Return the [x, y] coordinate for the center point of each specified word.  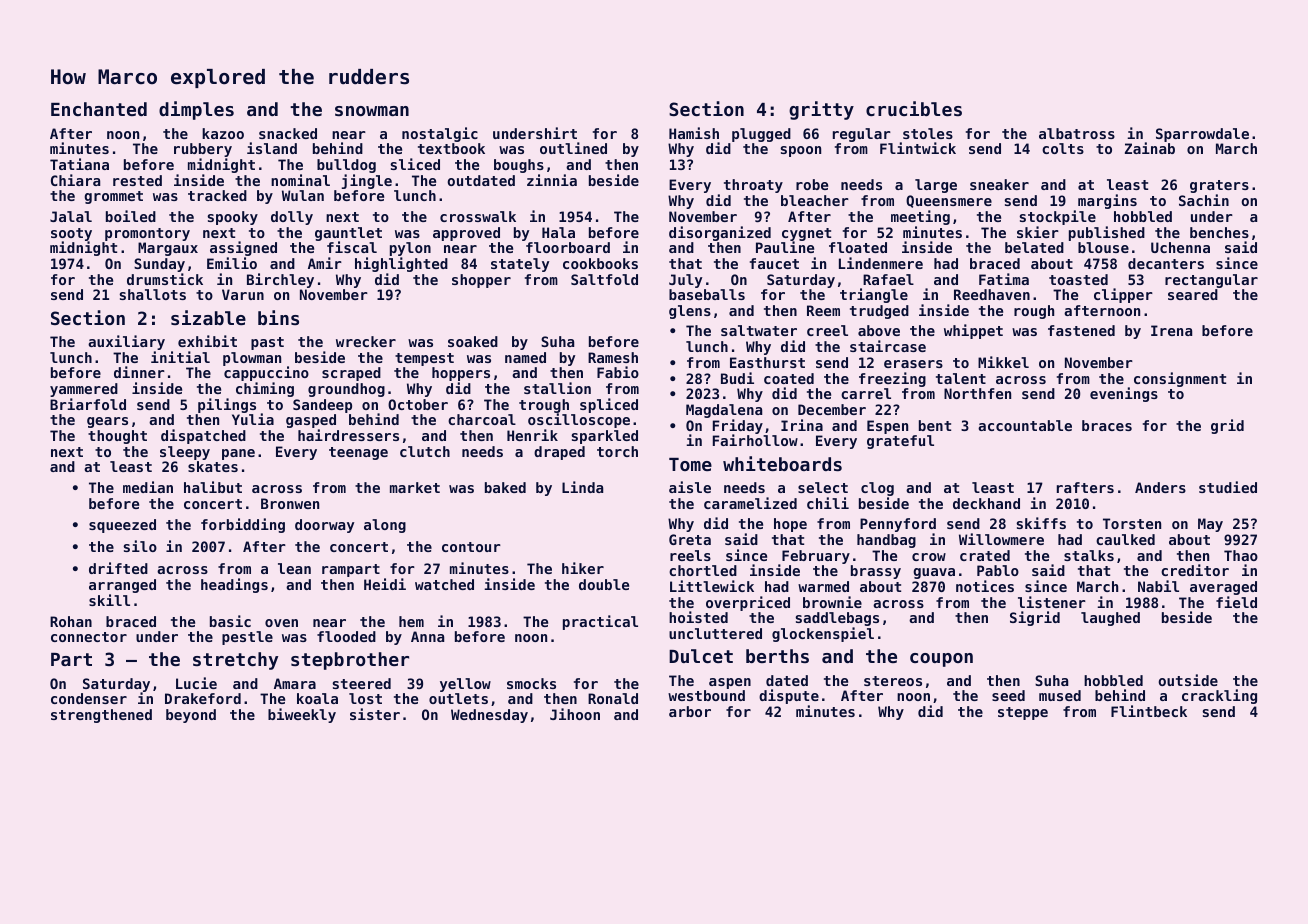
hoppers [461, 374]
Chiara [75, 180]
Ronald [613, 698]
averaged [1223, 588]
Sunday [159, 265]
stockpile [1057, 217]
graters [1219, 187]
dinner [139, 372]
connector [89, 637]
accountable [1025, 425]
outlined [573, 148]
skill [109, 600]
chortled [703, 570]
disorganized [720, 233]
